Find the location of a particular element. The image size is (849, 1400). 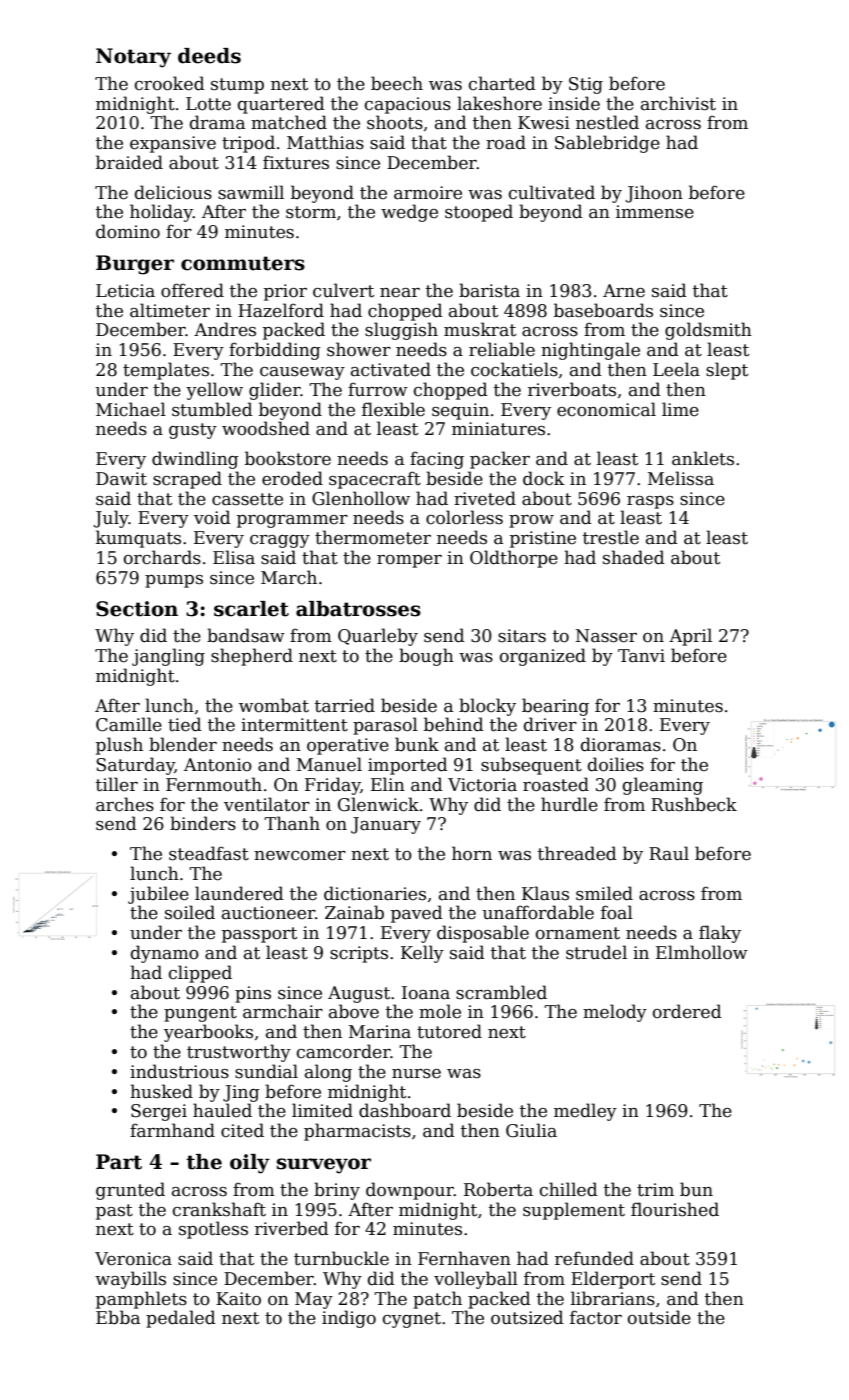

pumps is located at coordinates (174, 581).
